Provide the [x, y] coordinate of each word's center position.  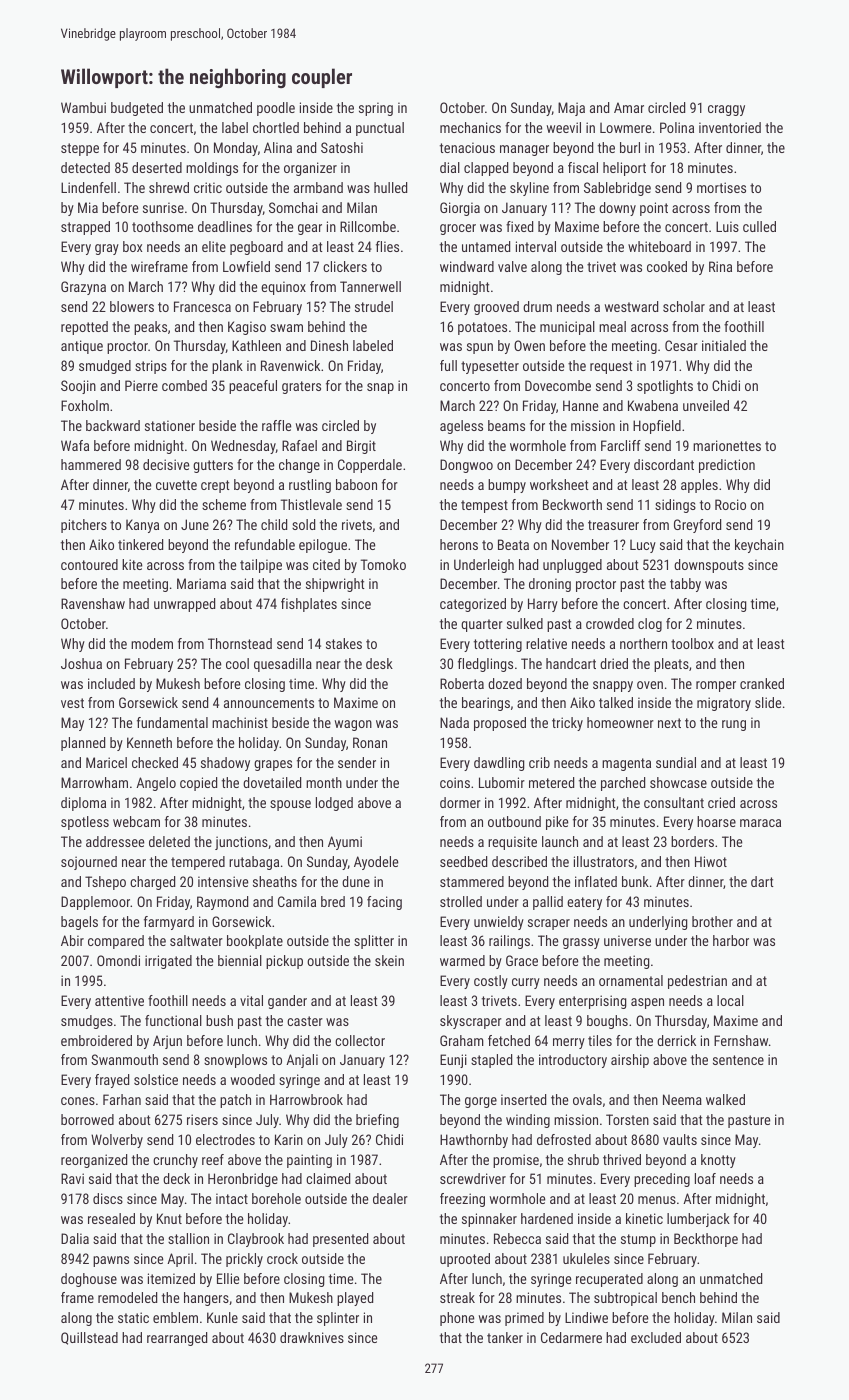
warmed [462, 960]
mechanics [470, 127]
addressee [115, 841]
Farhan [122, 1099]
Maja [571, 109]
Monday [236, 149]
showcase [678, 782]
